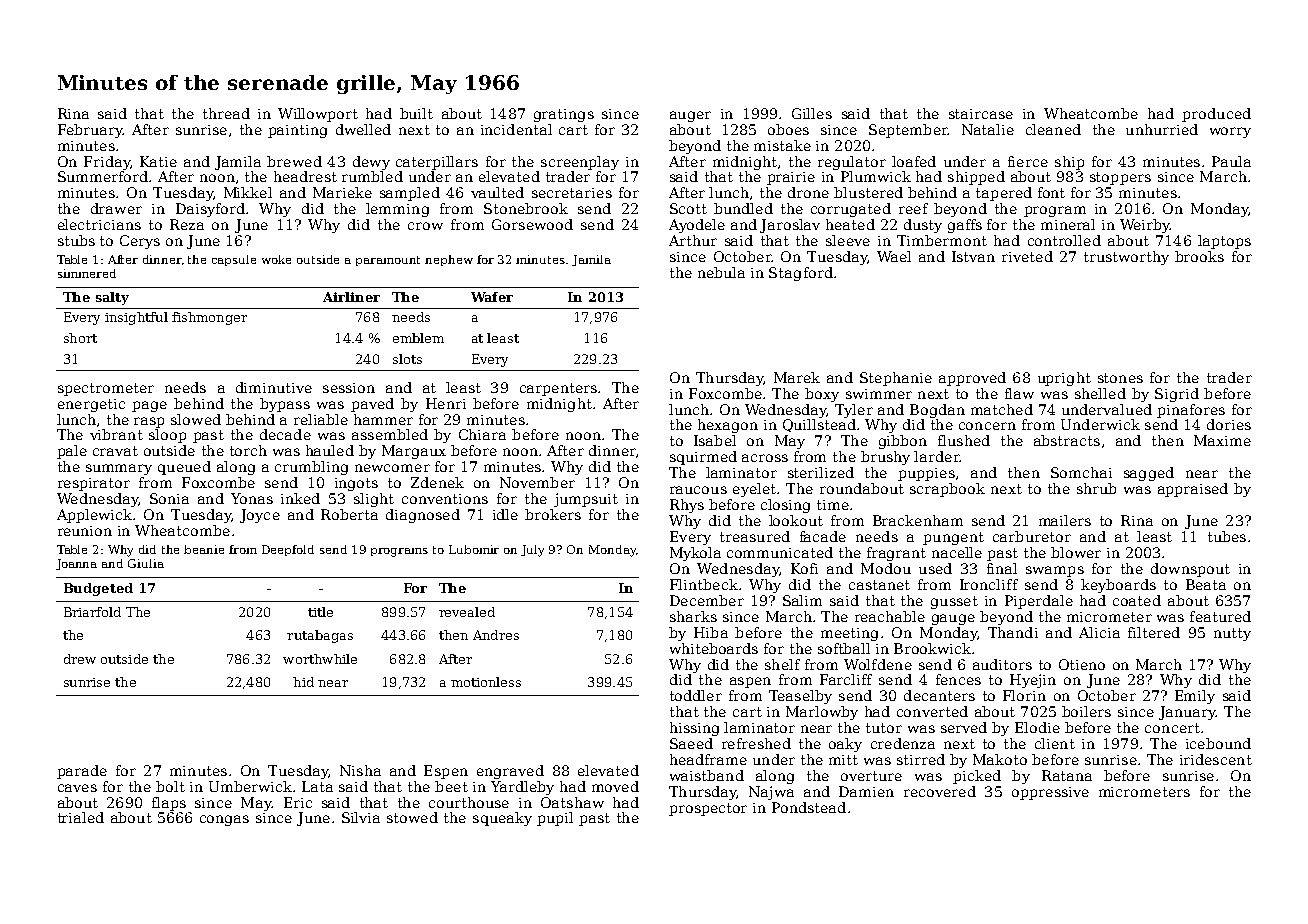  What do you see at coordinates (116, 208) in the image?
I see `drawer` at bounding box center [116, 208].
